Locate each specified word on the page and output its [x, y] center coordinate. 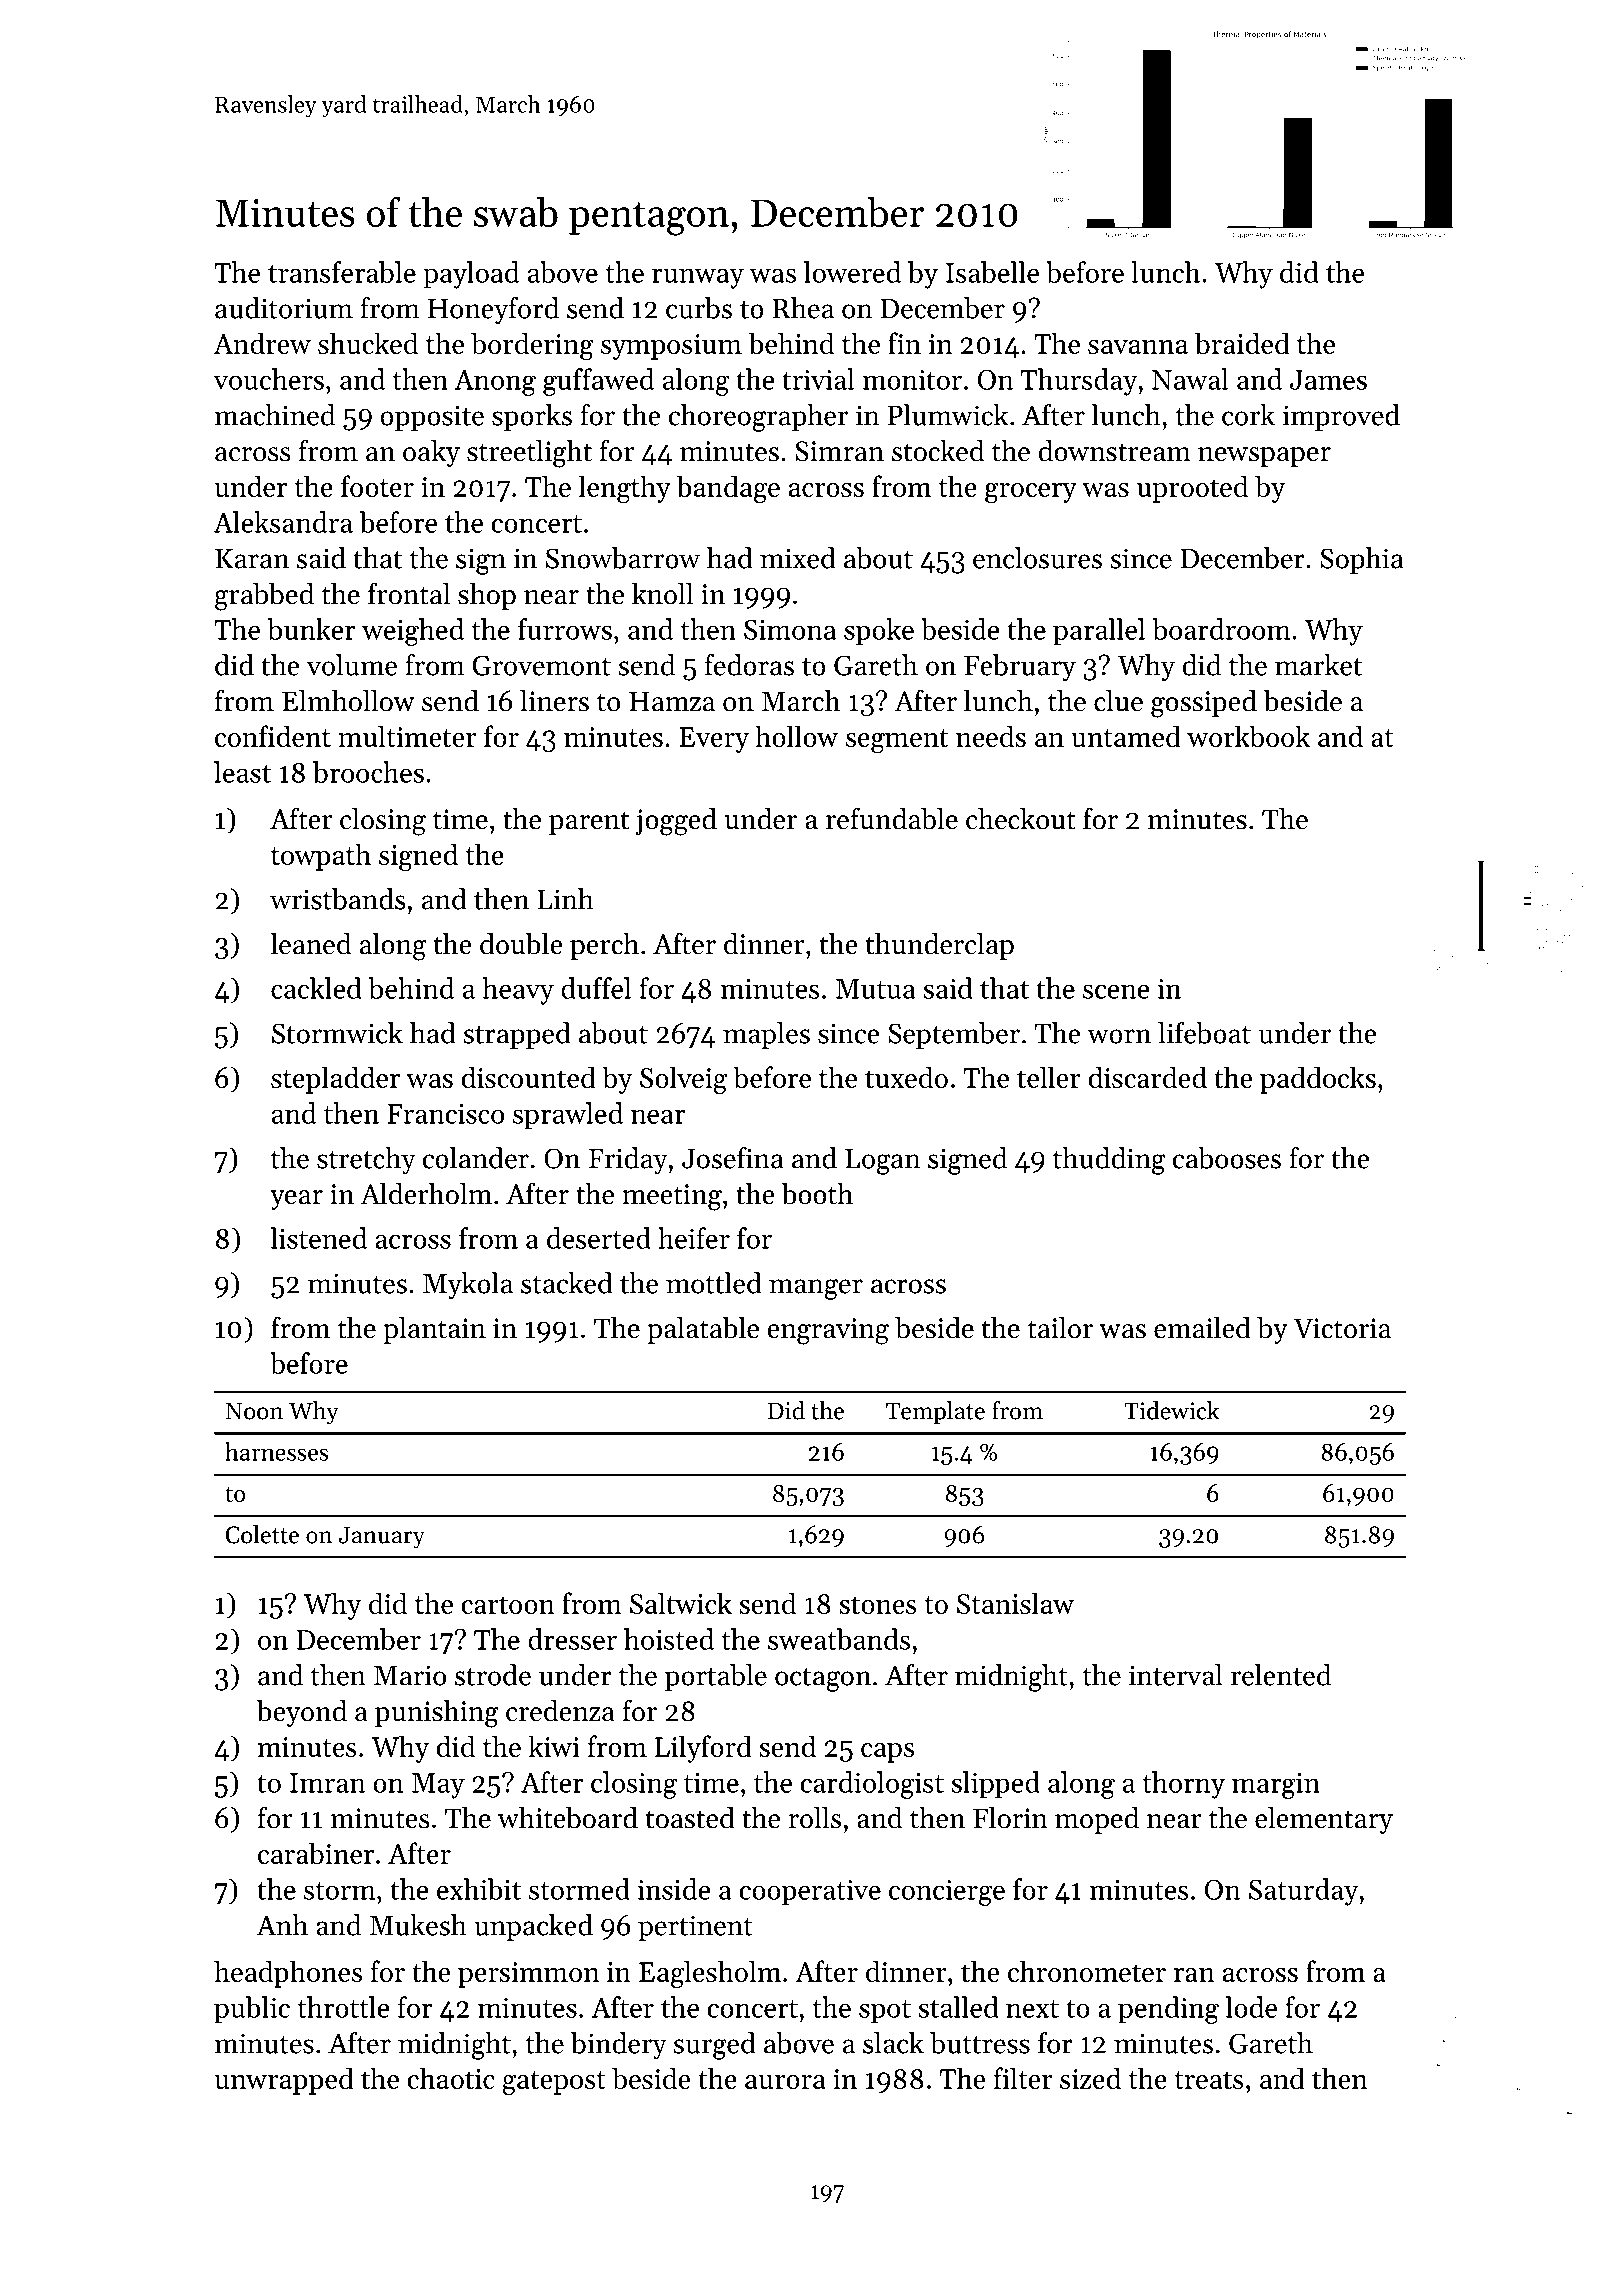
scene [1116, 991]
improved [1341, 417]
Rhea [803, 308]
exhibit [479, 1889]
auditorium [284, 308]
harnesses [276, 1451]
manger [816, 1289]
